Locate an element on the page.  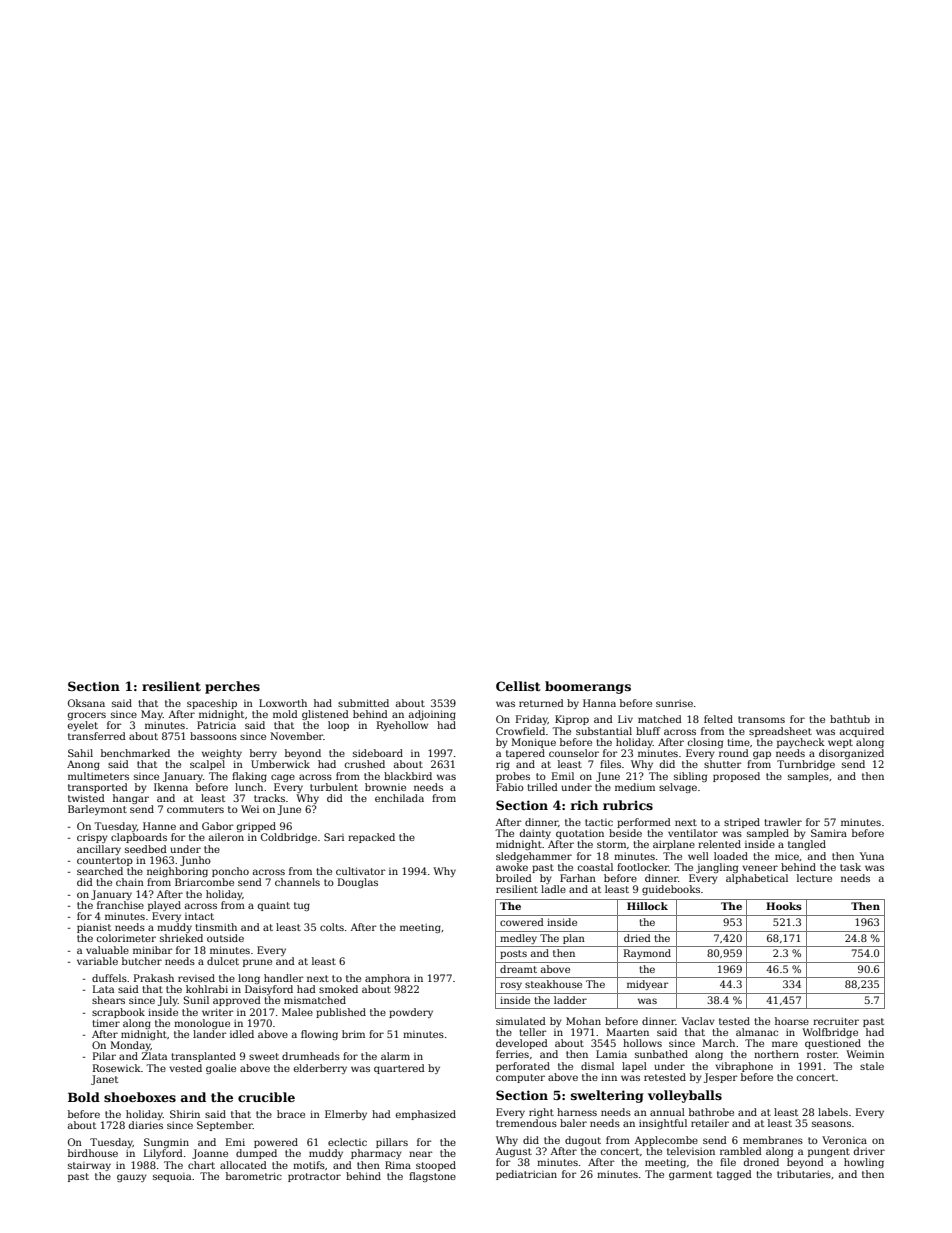
repacked is located at coordinates (371, 838).
